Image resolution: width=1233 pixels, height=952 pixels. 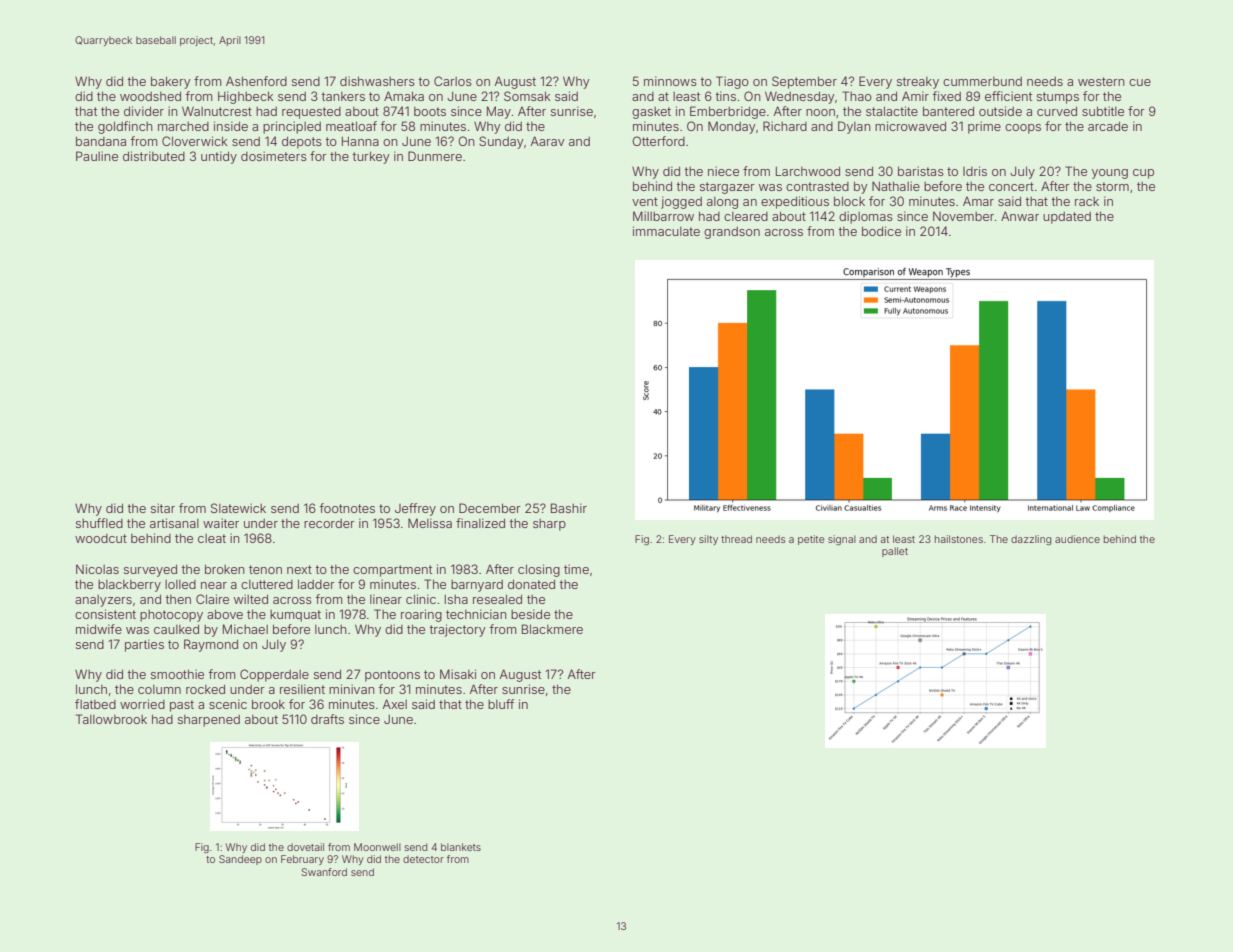 I want to click on audience, so click(x=1077, y=539).
